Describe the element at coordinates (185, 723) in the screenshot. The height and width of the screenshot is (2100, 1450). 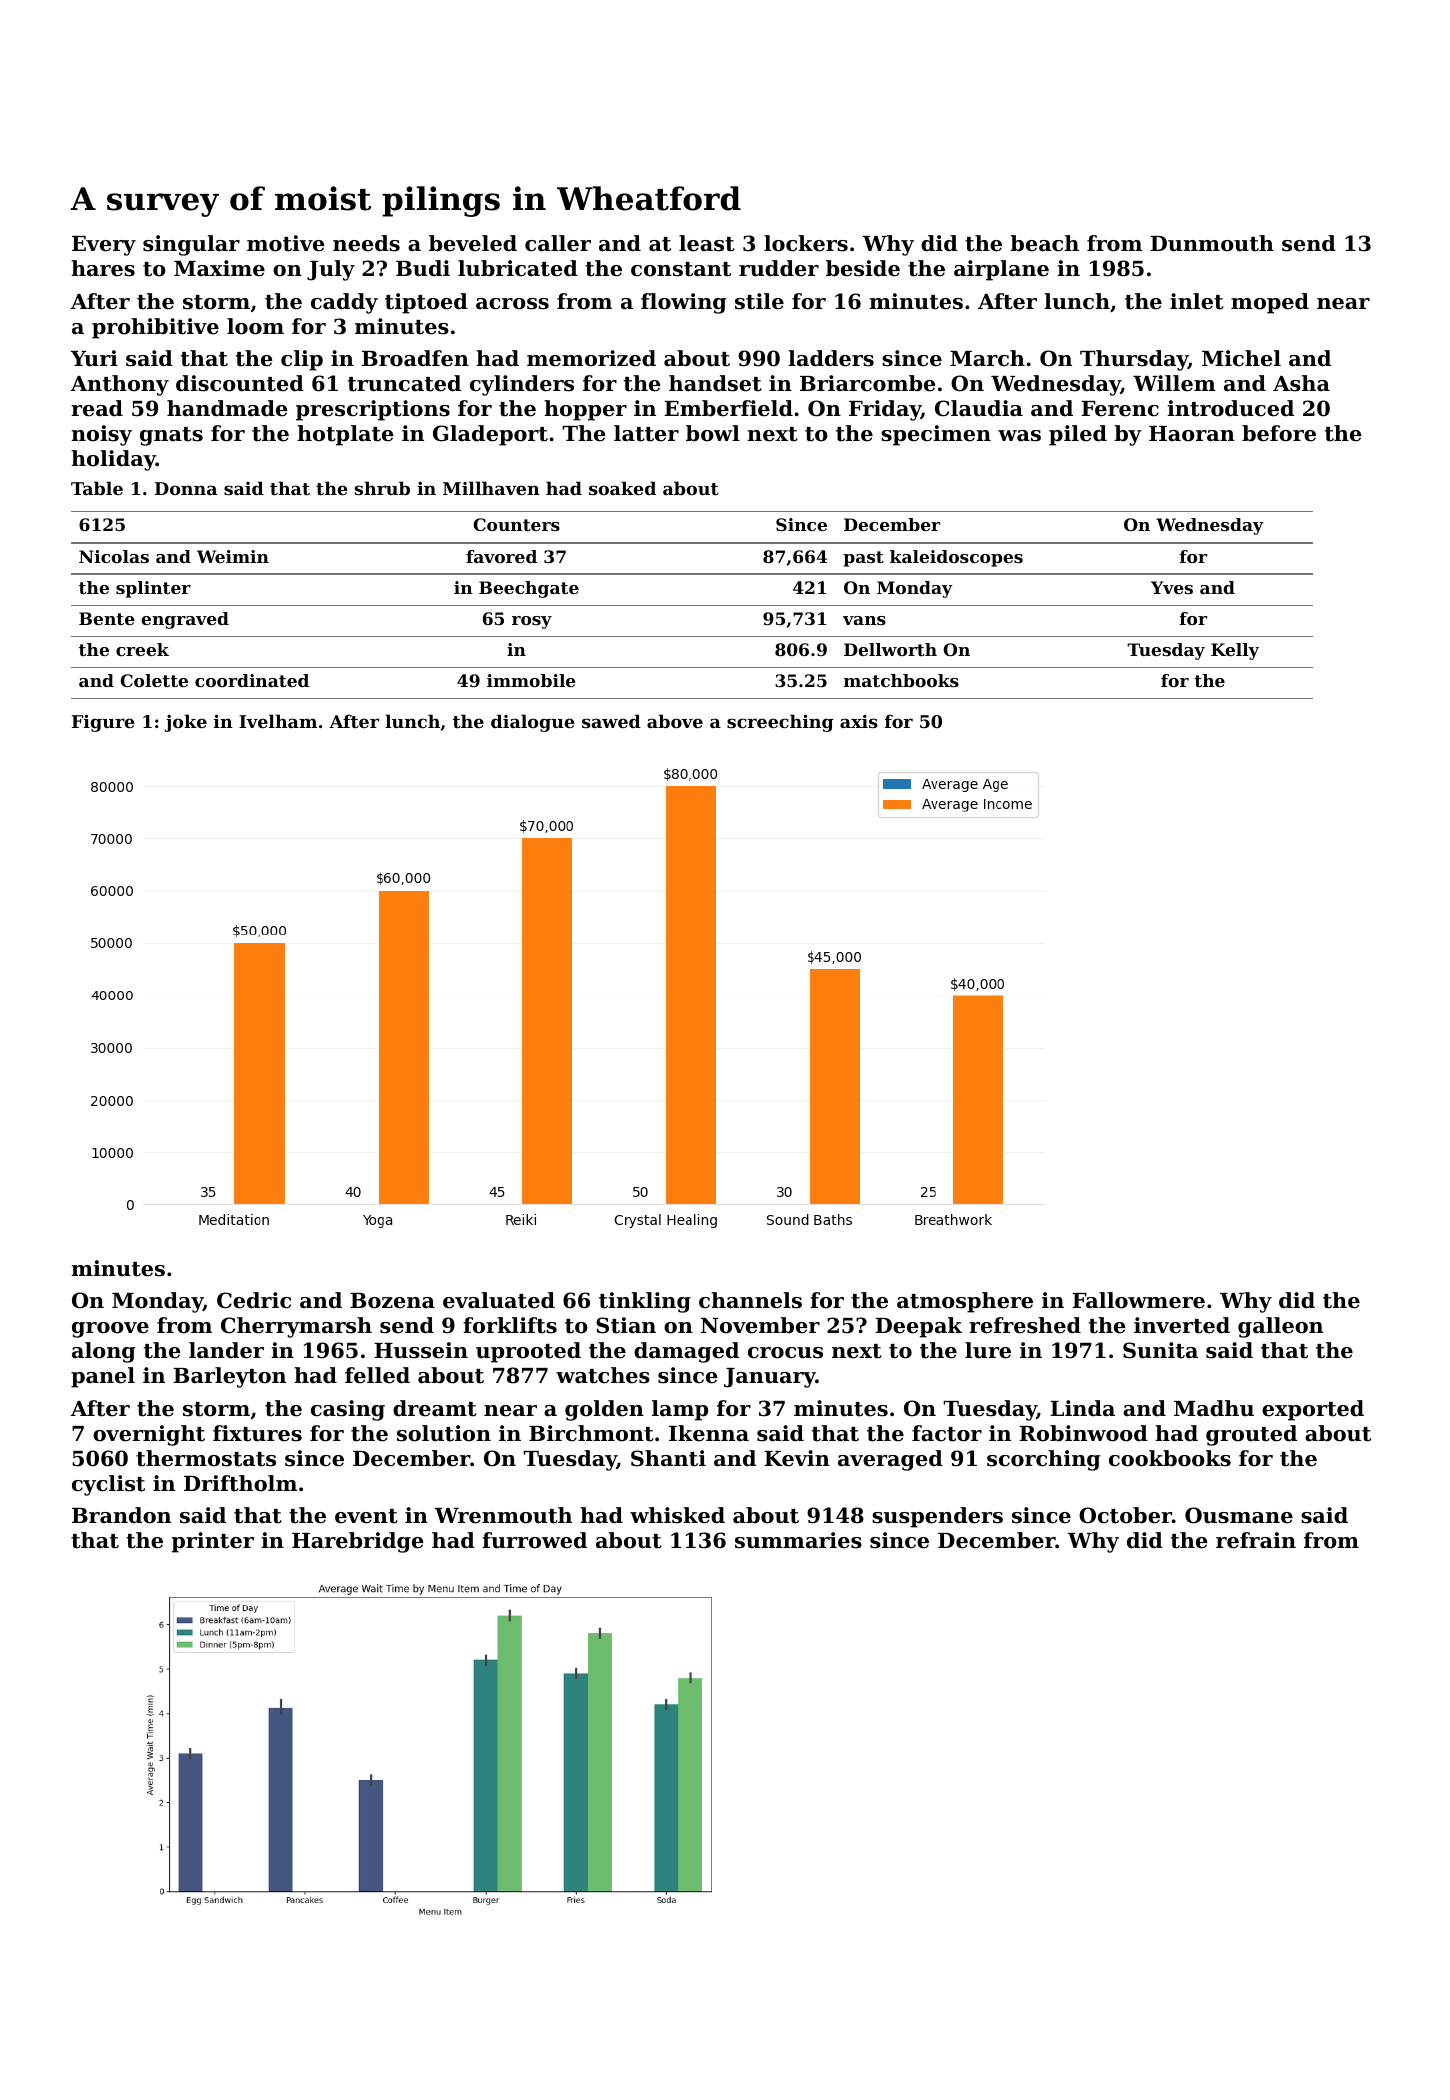
I see `joke` at that location.
